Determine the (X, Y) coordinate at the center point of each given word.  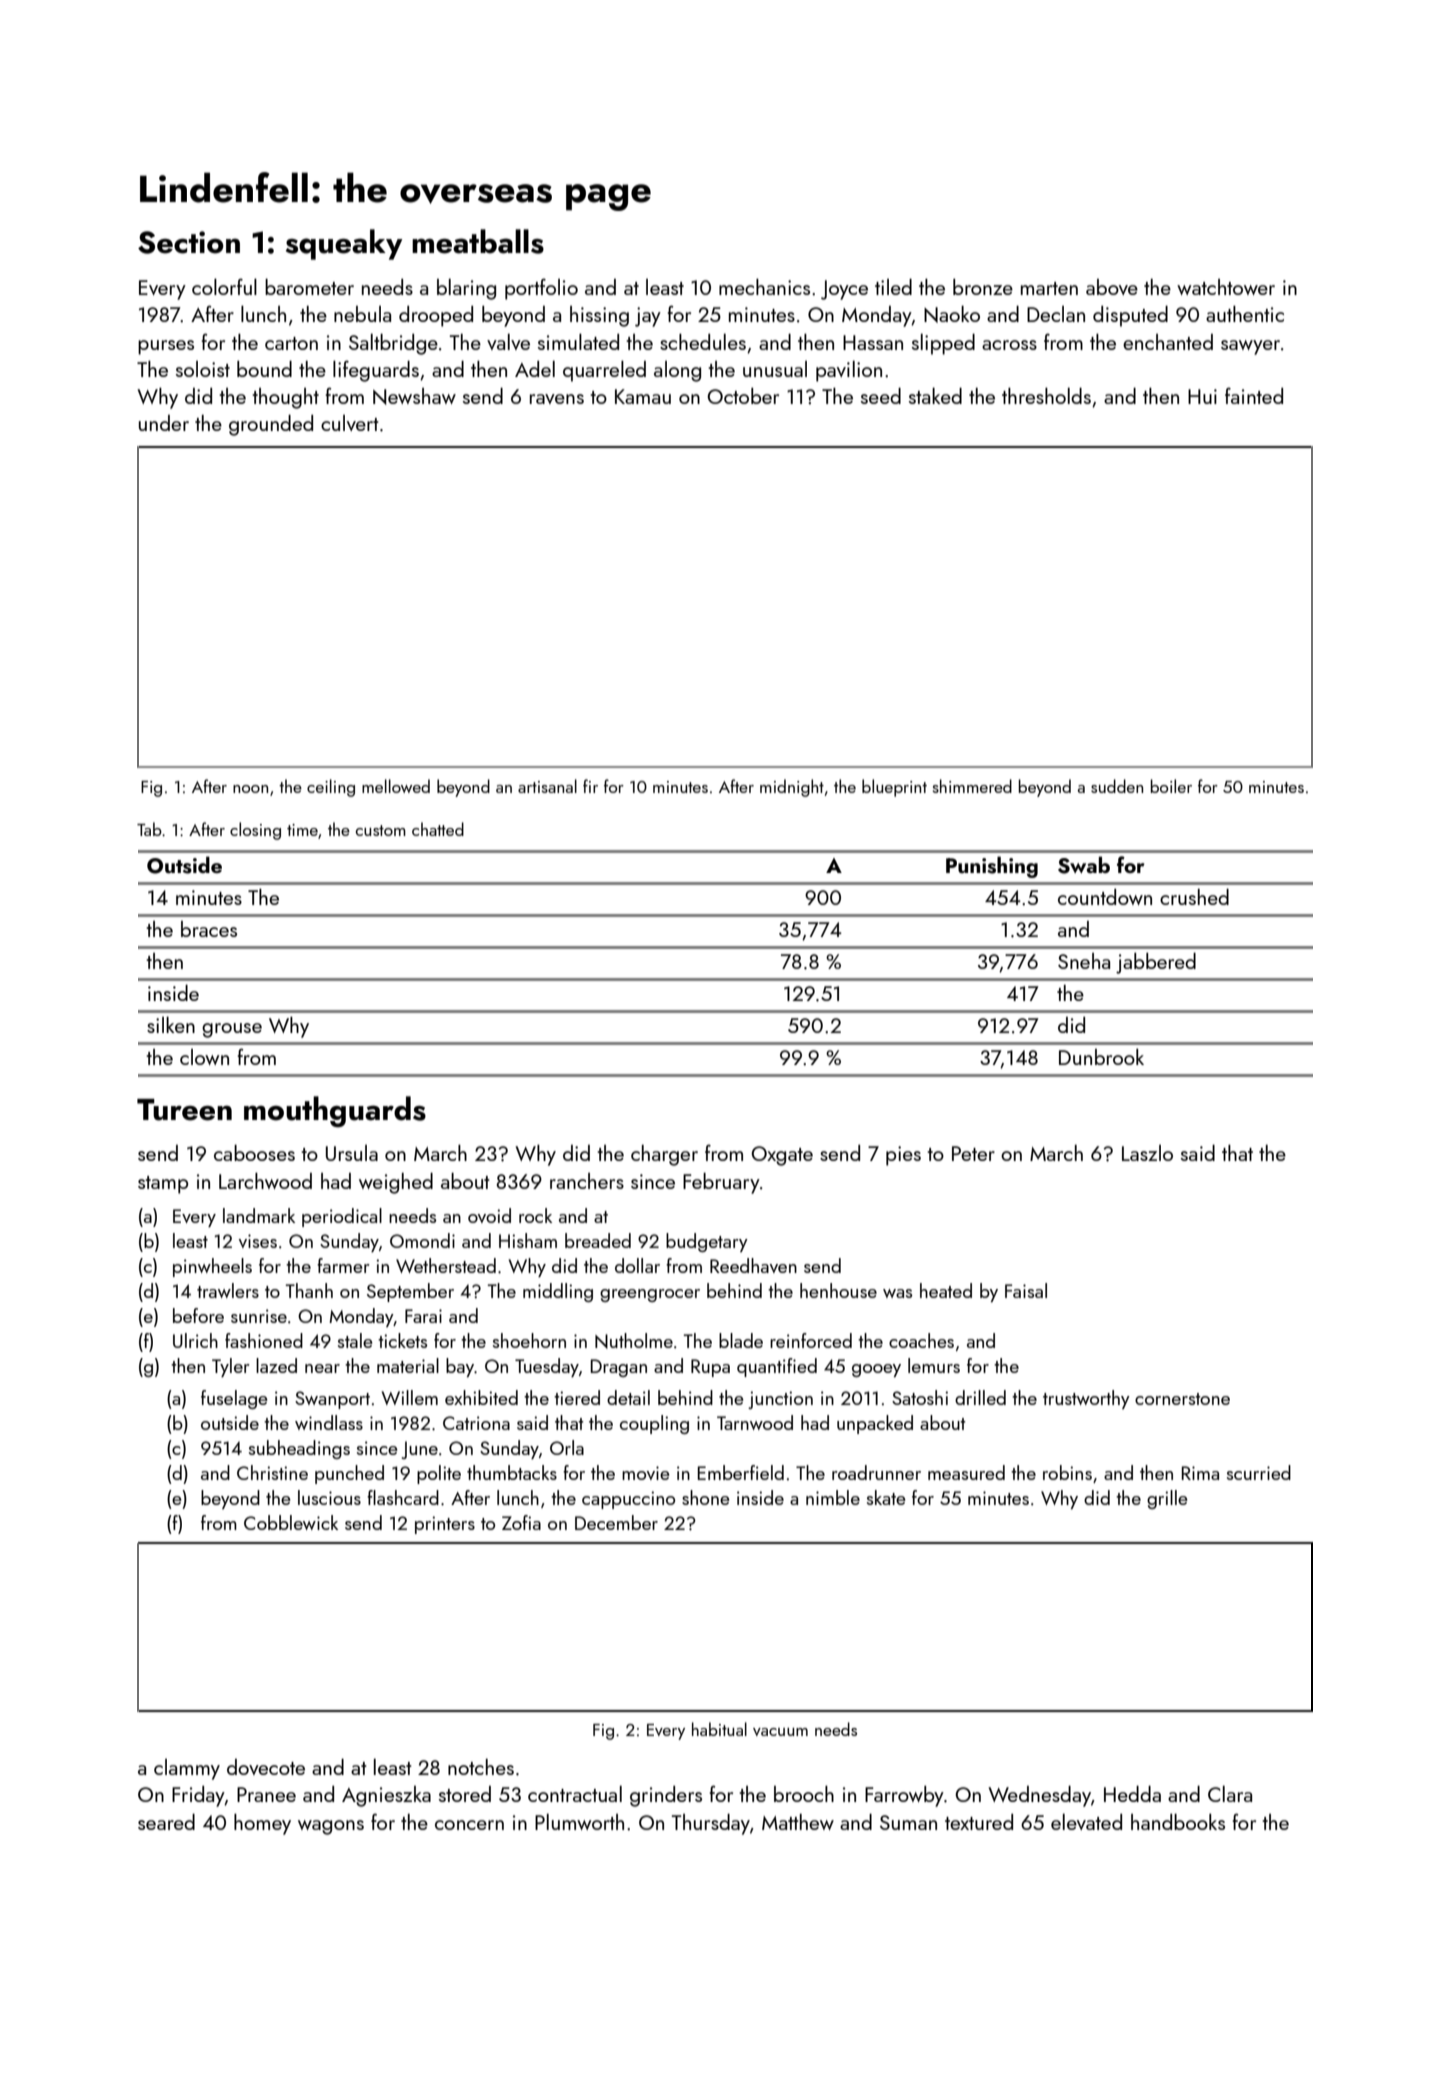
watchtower (1226, 287)
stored (465, 1794)
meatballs (478, 241)
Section (189, 242)
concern (469, 1825)
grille (1167, 1499)
